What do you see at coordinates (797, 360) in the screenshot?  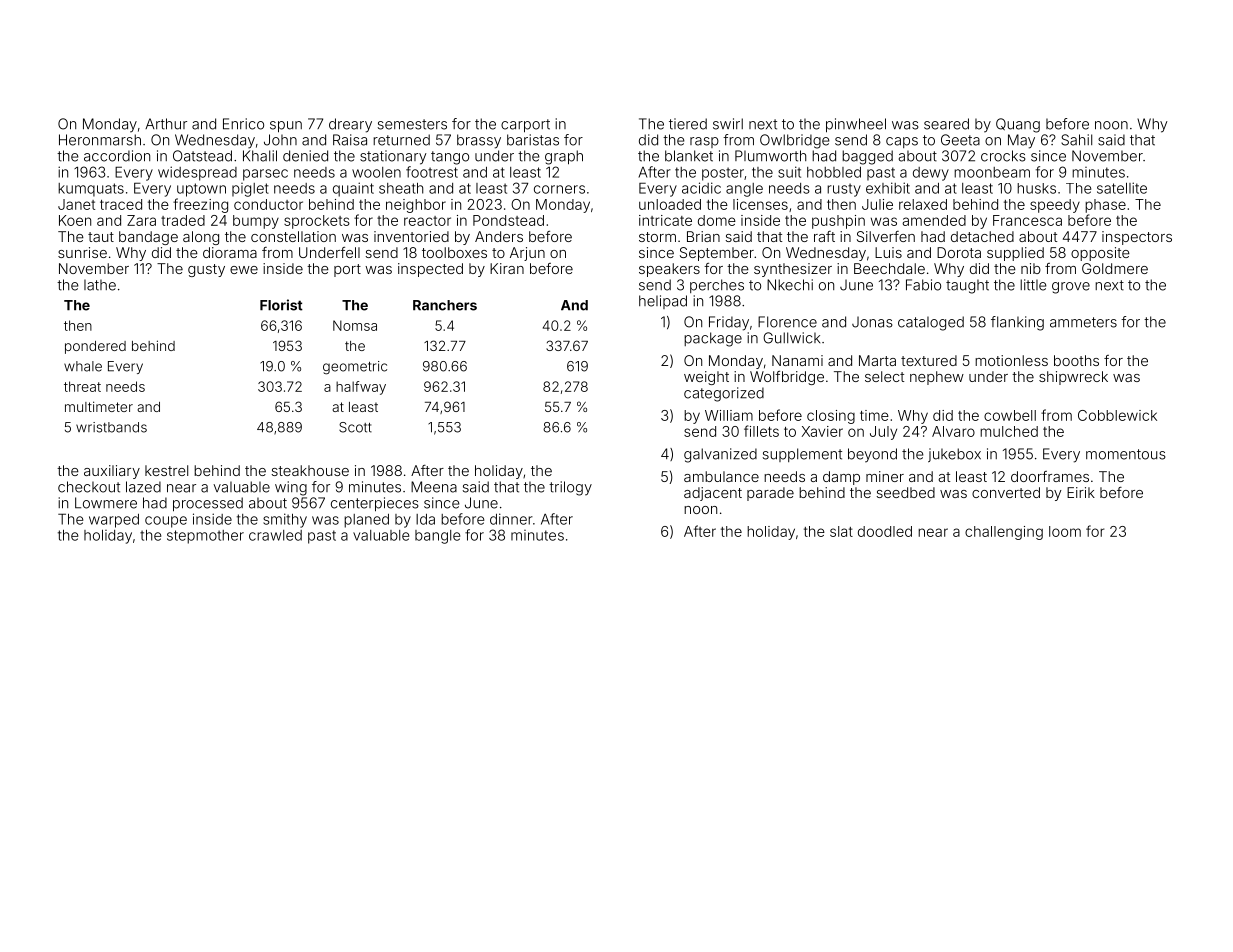 I see `Nanami` at bounding box center [797, 360].
